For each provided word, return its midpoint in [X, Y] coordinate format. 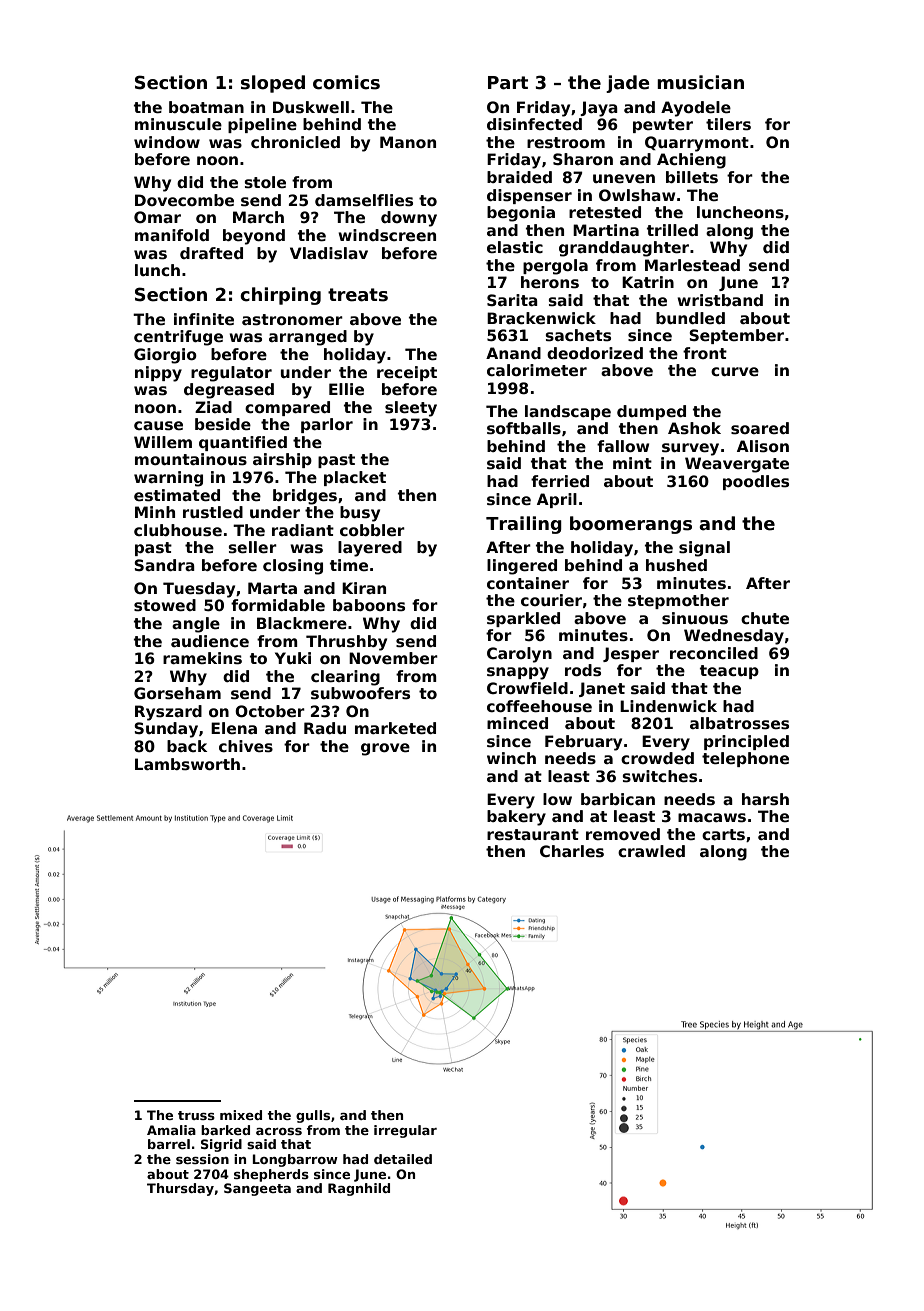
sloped [273, 84]
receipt [407, 373]
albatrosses [739, 723]
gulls [313, 1116]
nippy [158, 374]
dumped [651, 412]
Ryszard [168, 713]
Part [508, 83]
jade [627, 84]
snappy [518, 673]
